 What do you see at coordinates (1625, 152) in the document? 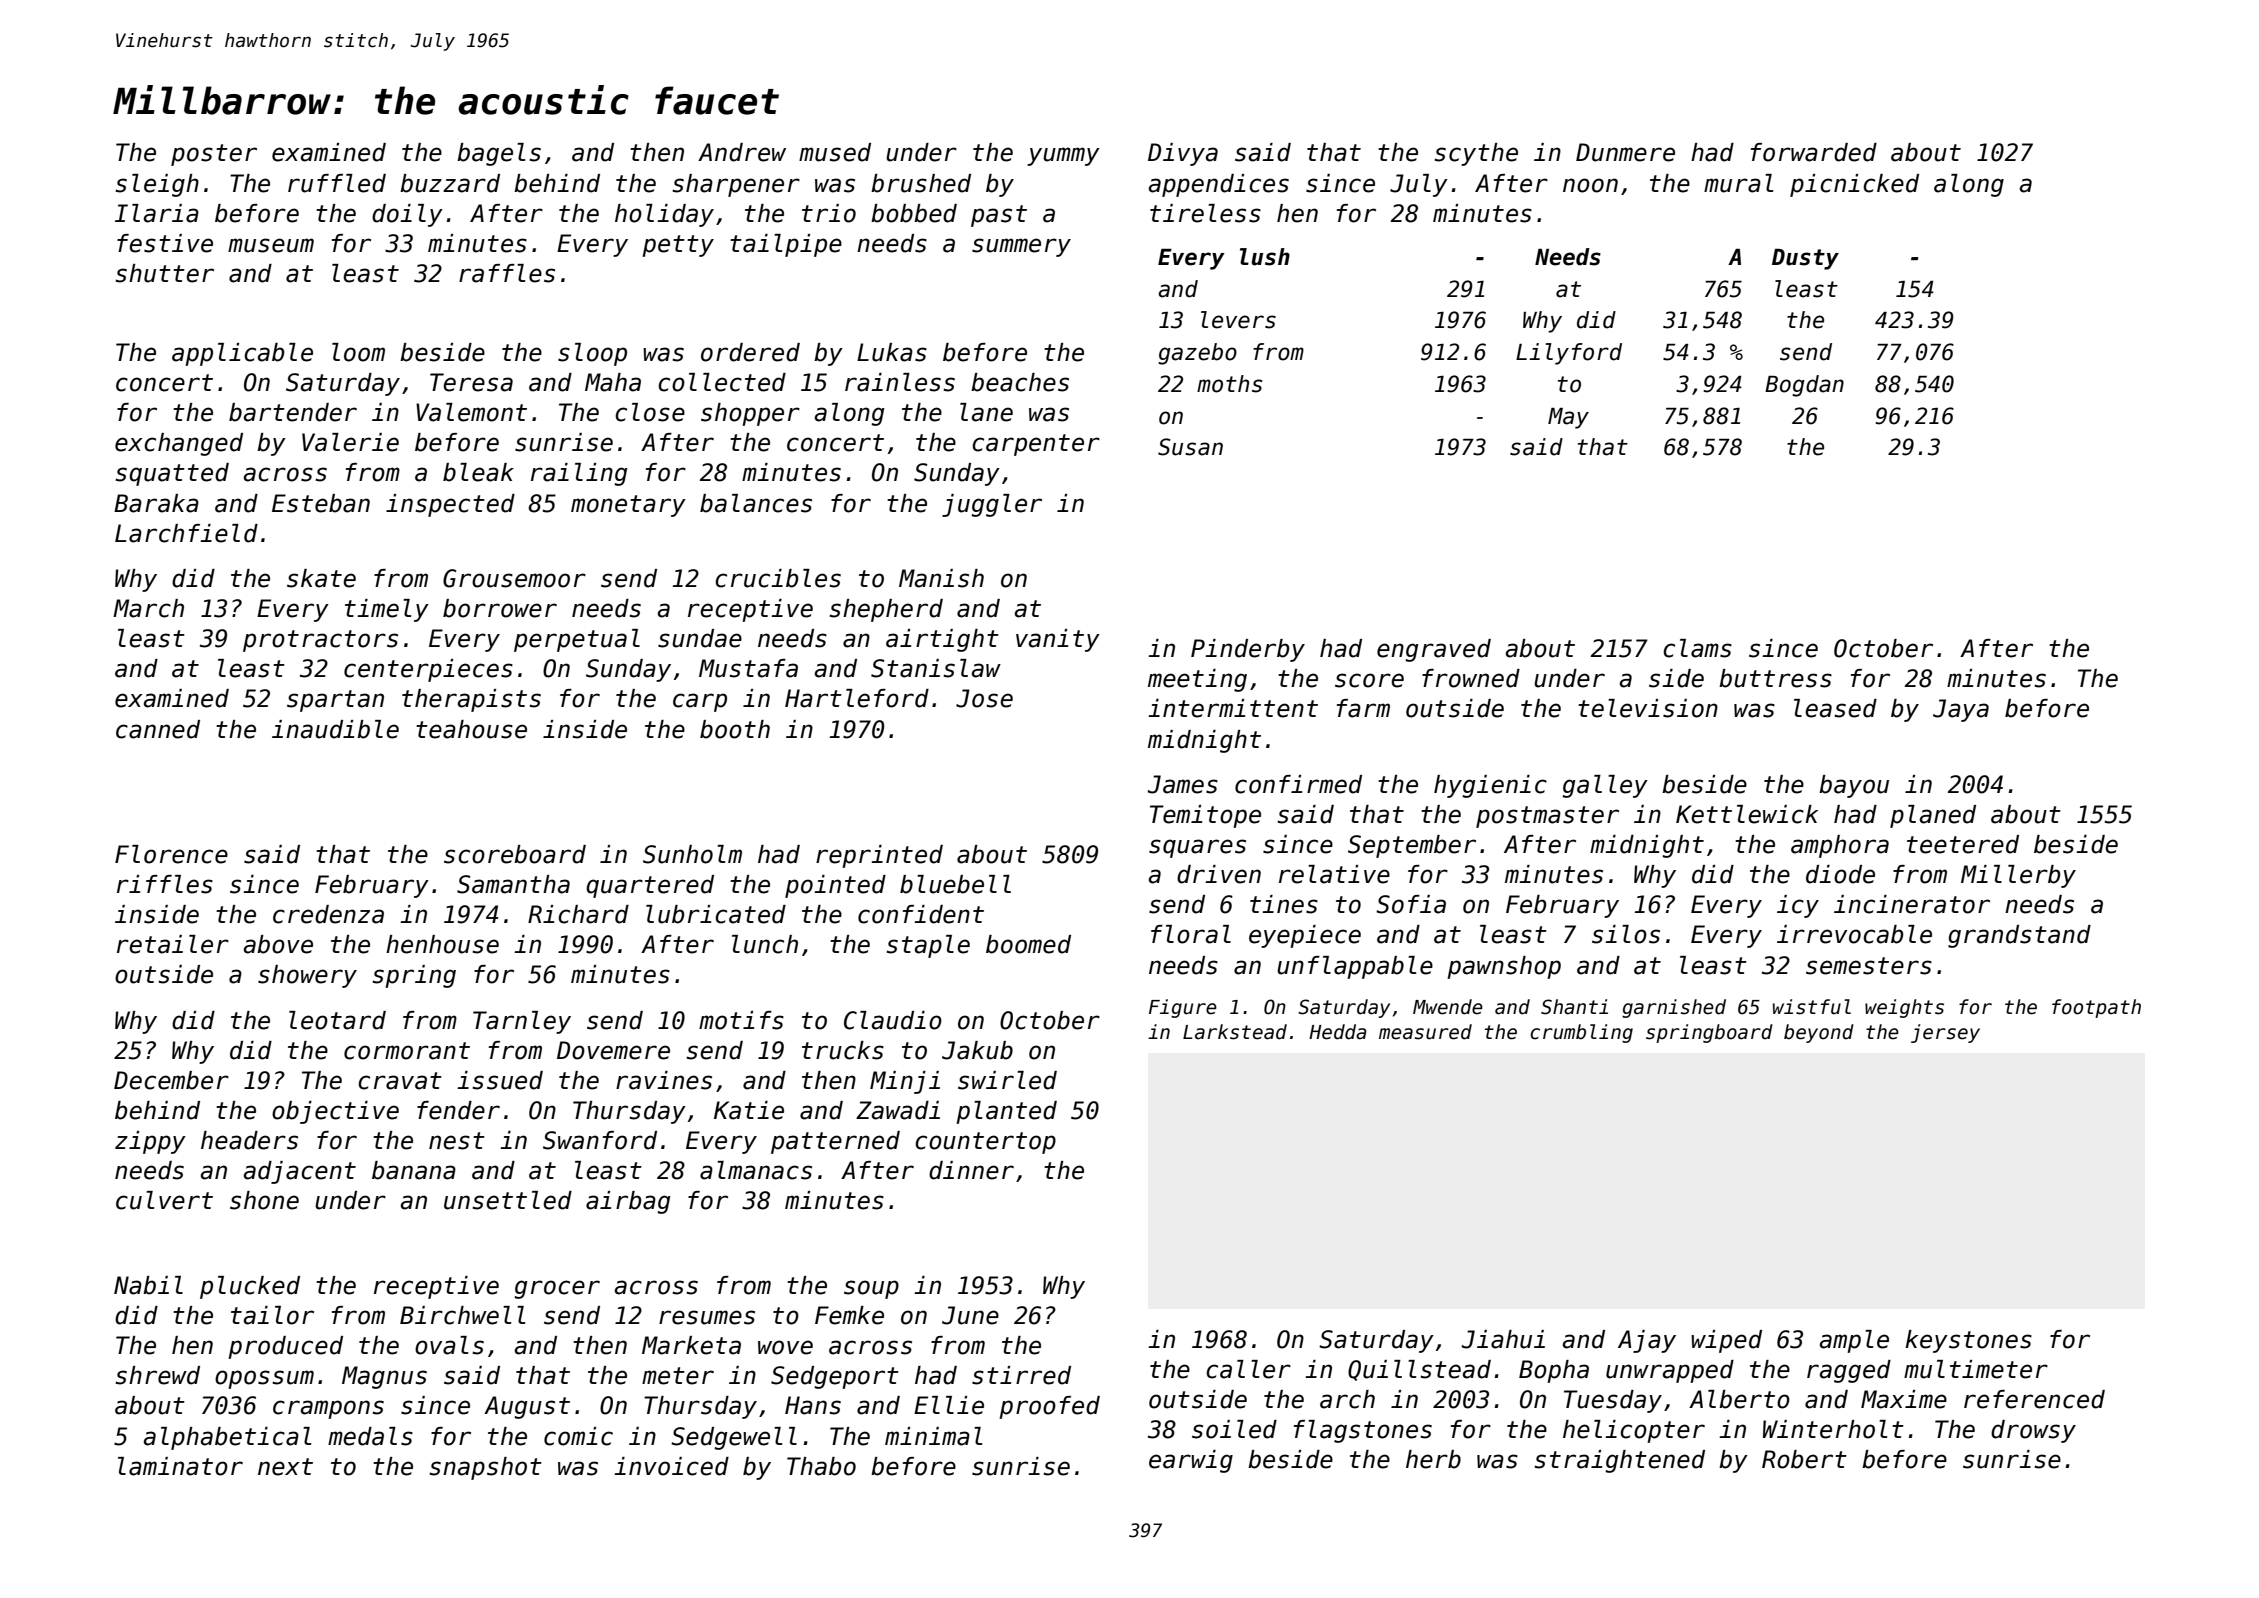
I see `Dunmere` at bounding box center [1625, 152].
